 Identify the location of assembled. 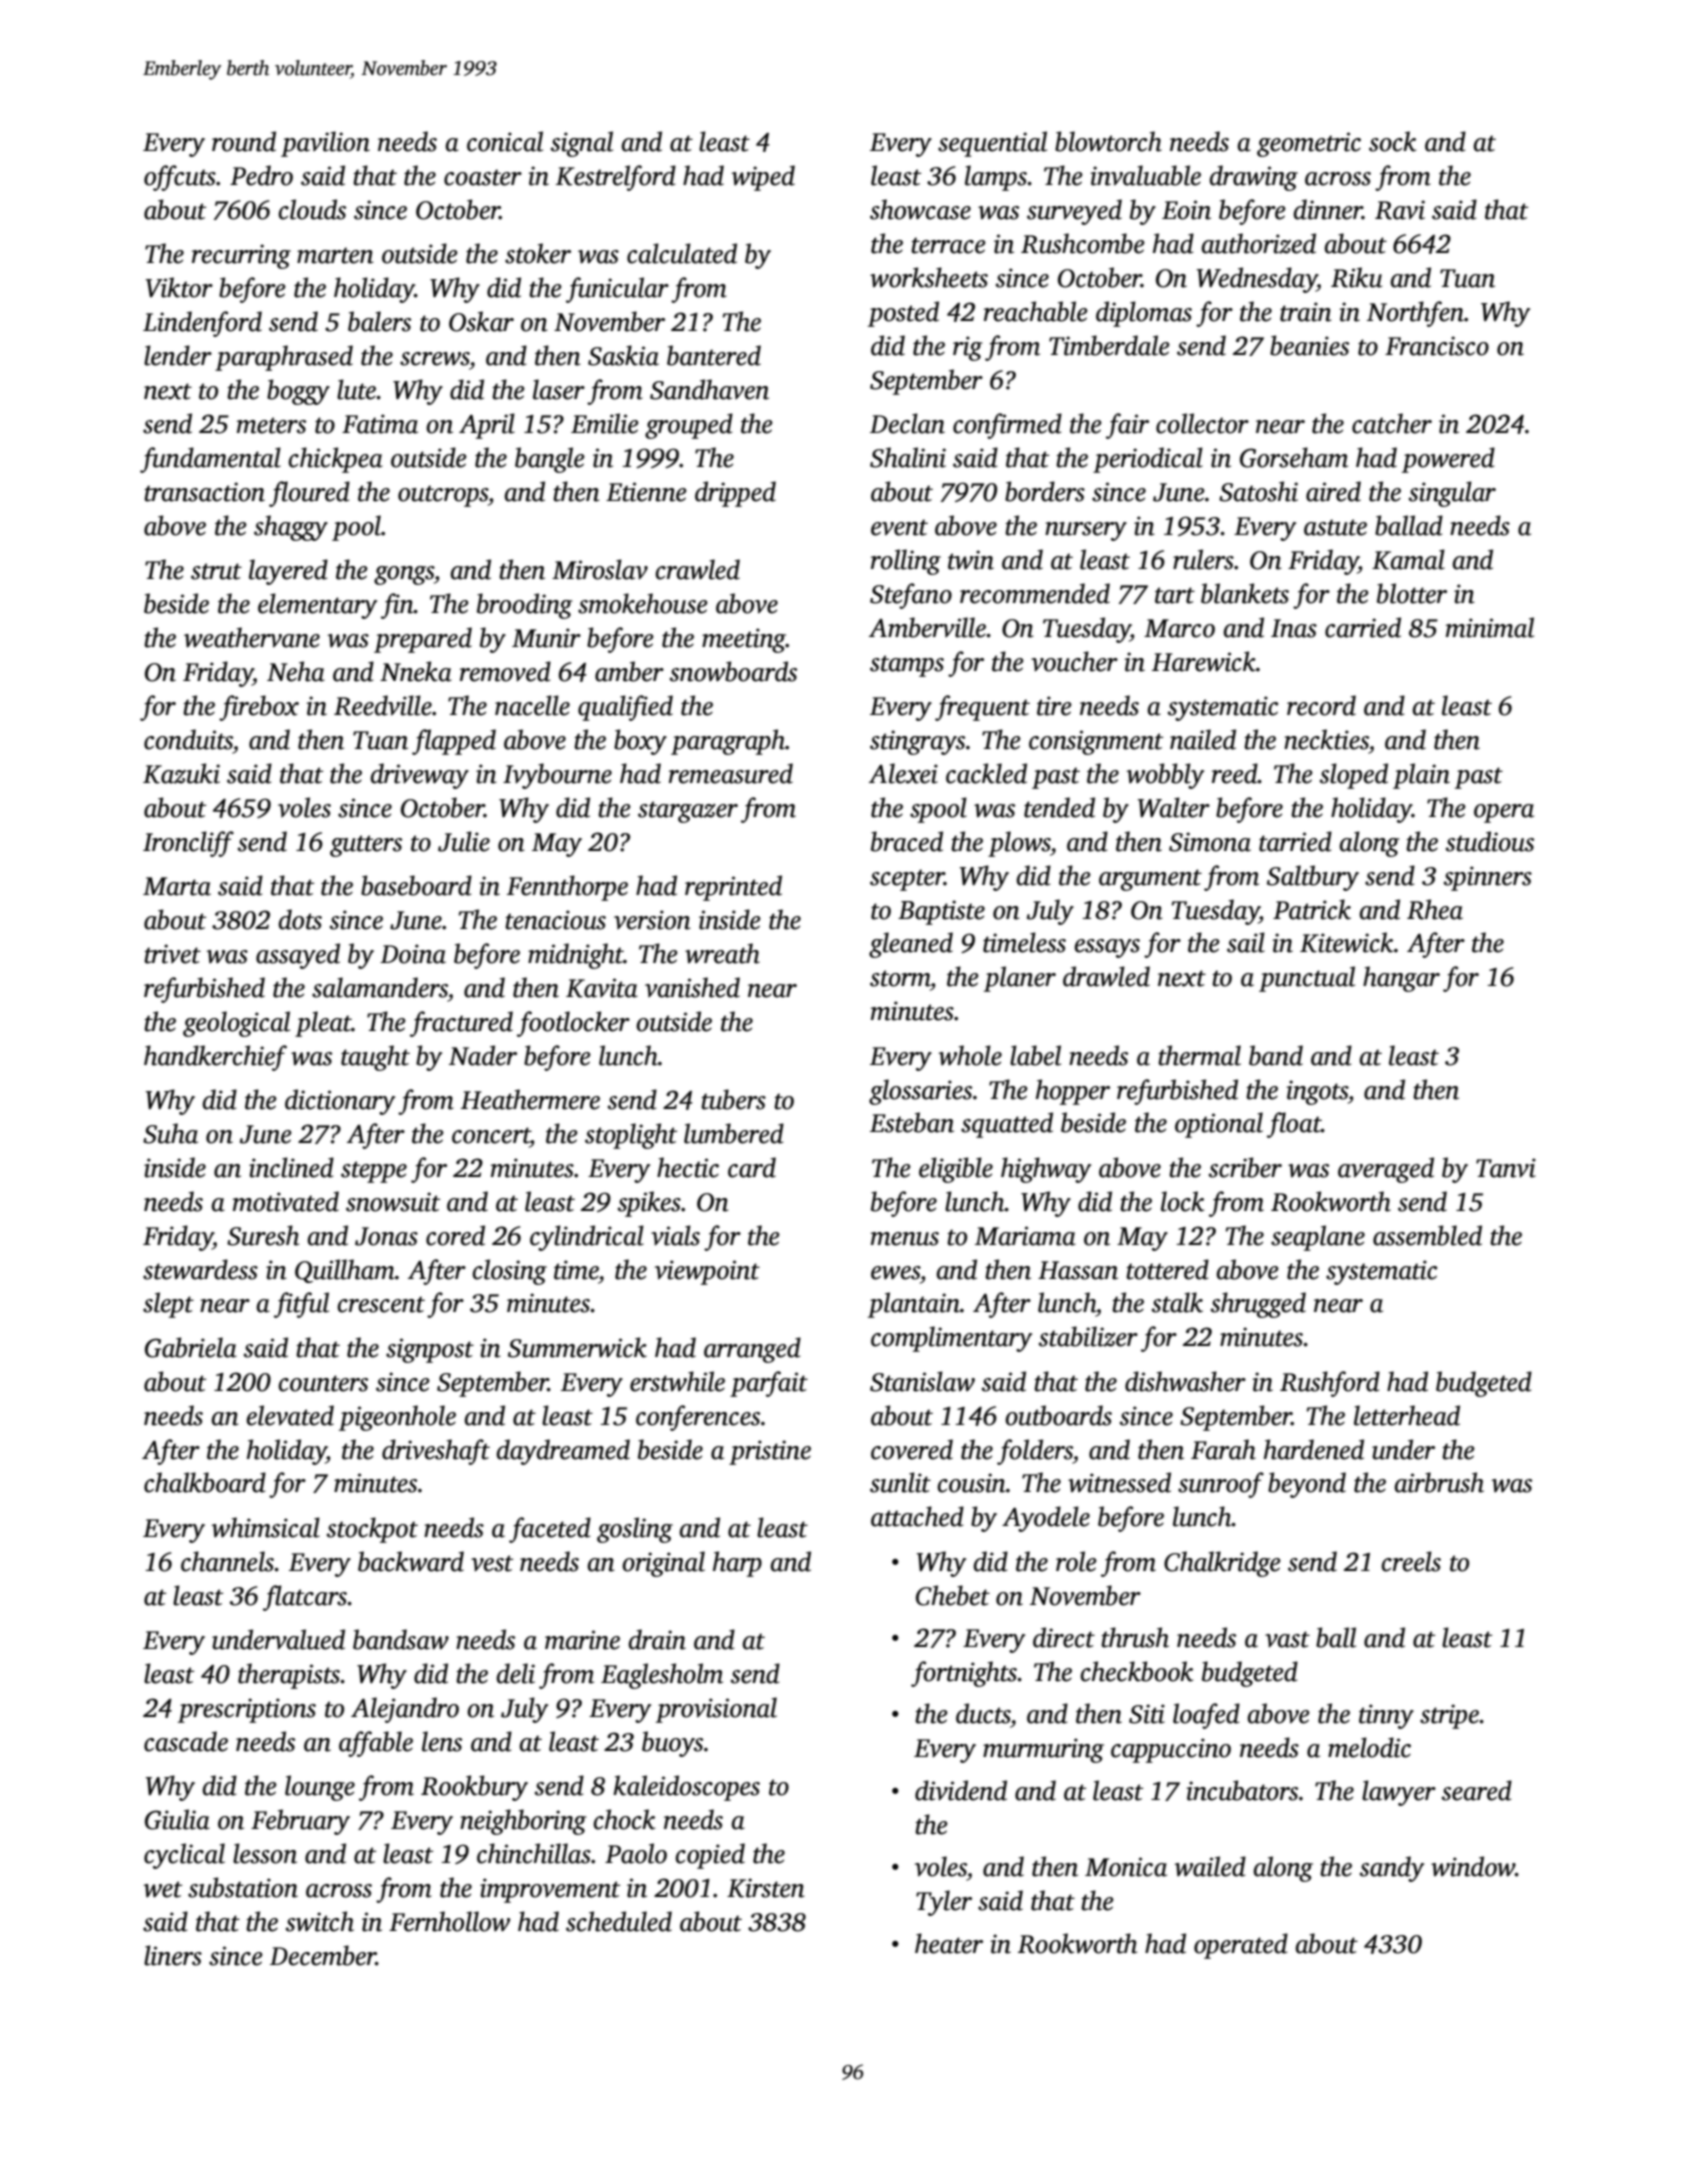
(1427, 1235).
